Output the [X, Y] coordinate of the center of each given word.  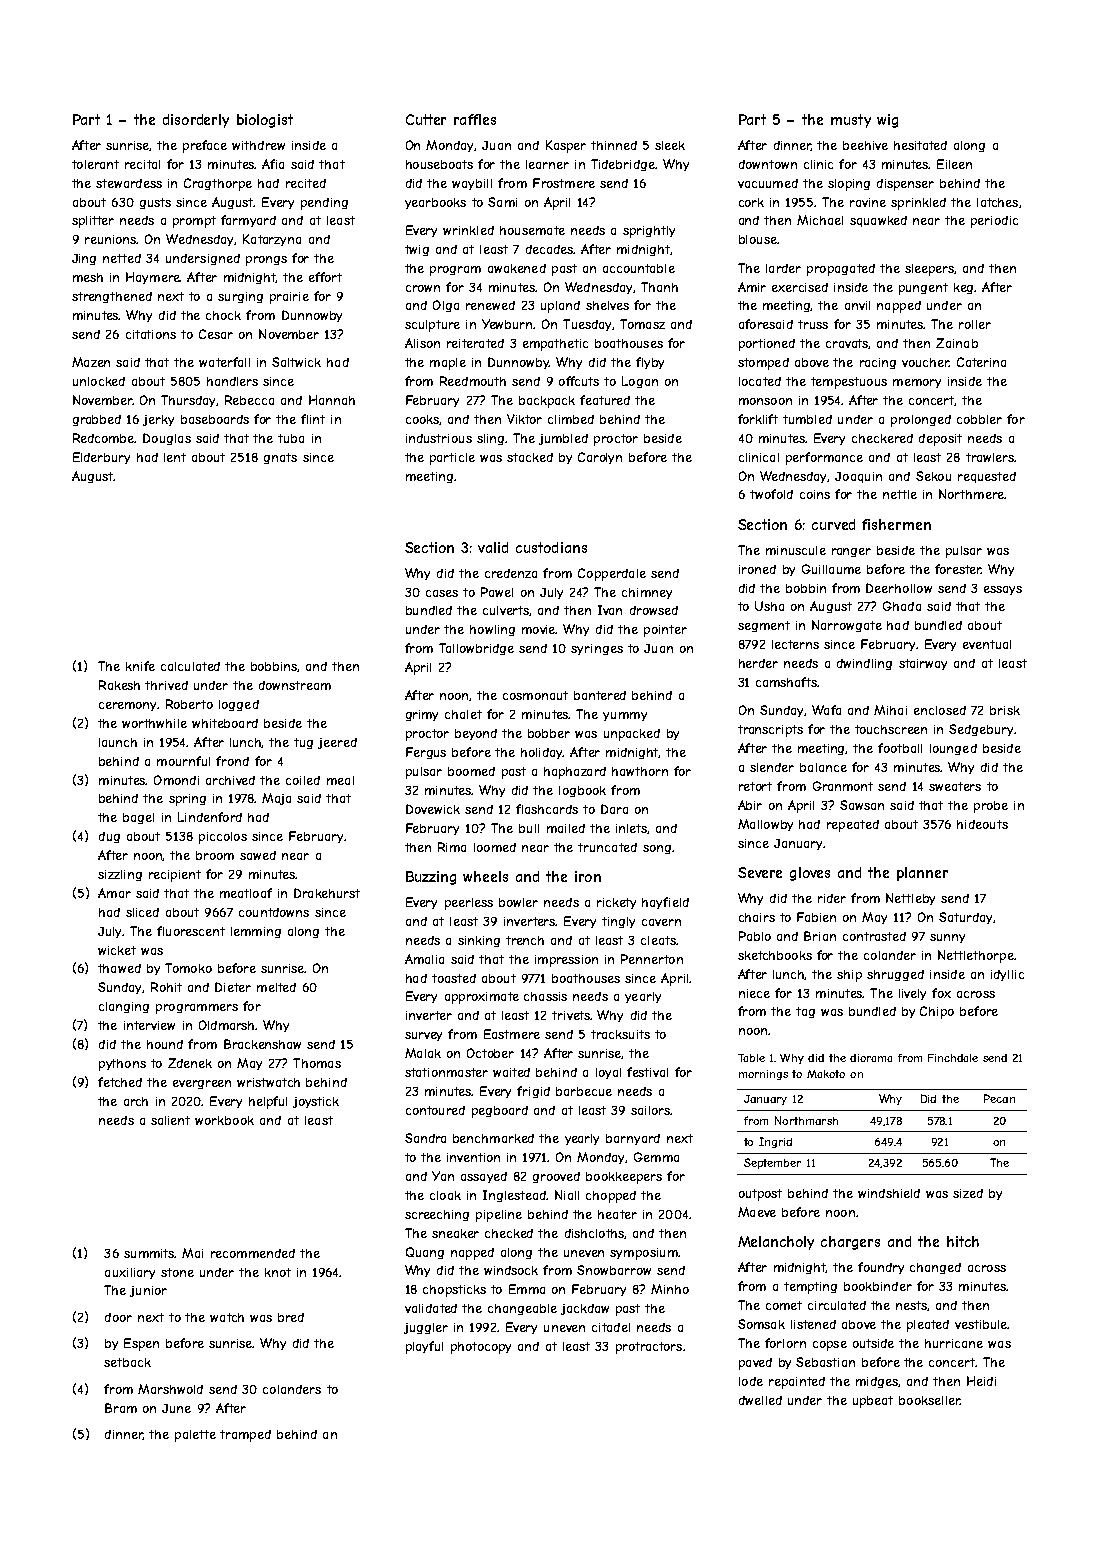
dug [109, 837]
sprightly [649, 232]
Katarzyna [272, 240]
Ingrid [775, 1142]
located [760, 381]
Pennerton [652, 959]
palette [195, 1436]
